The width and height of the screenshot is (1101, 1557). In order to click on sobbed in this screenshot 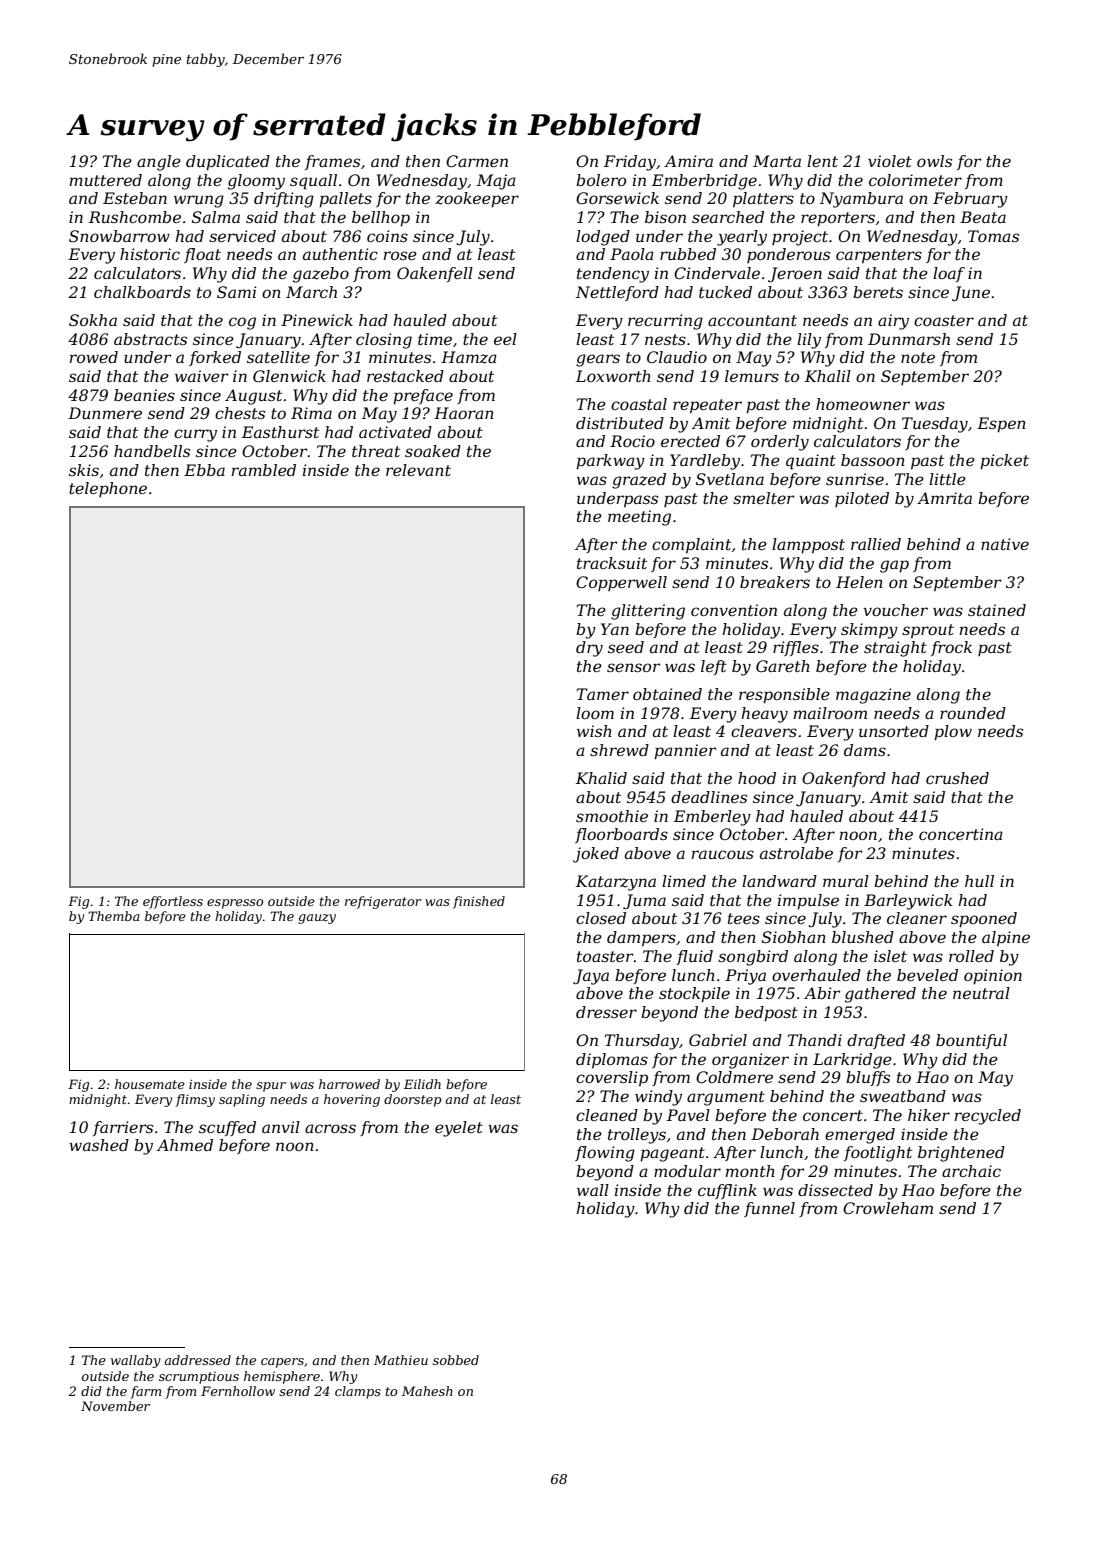, I will do `click(456, 1360)`.
